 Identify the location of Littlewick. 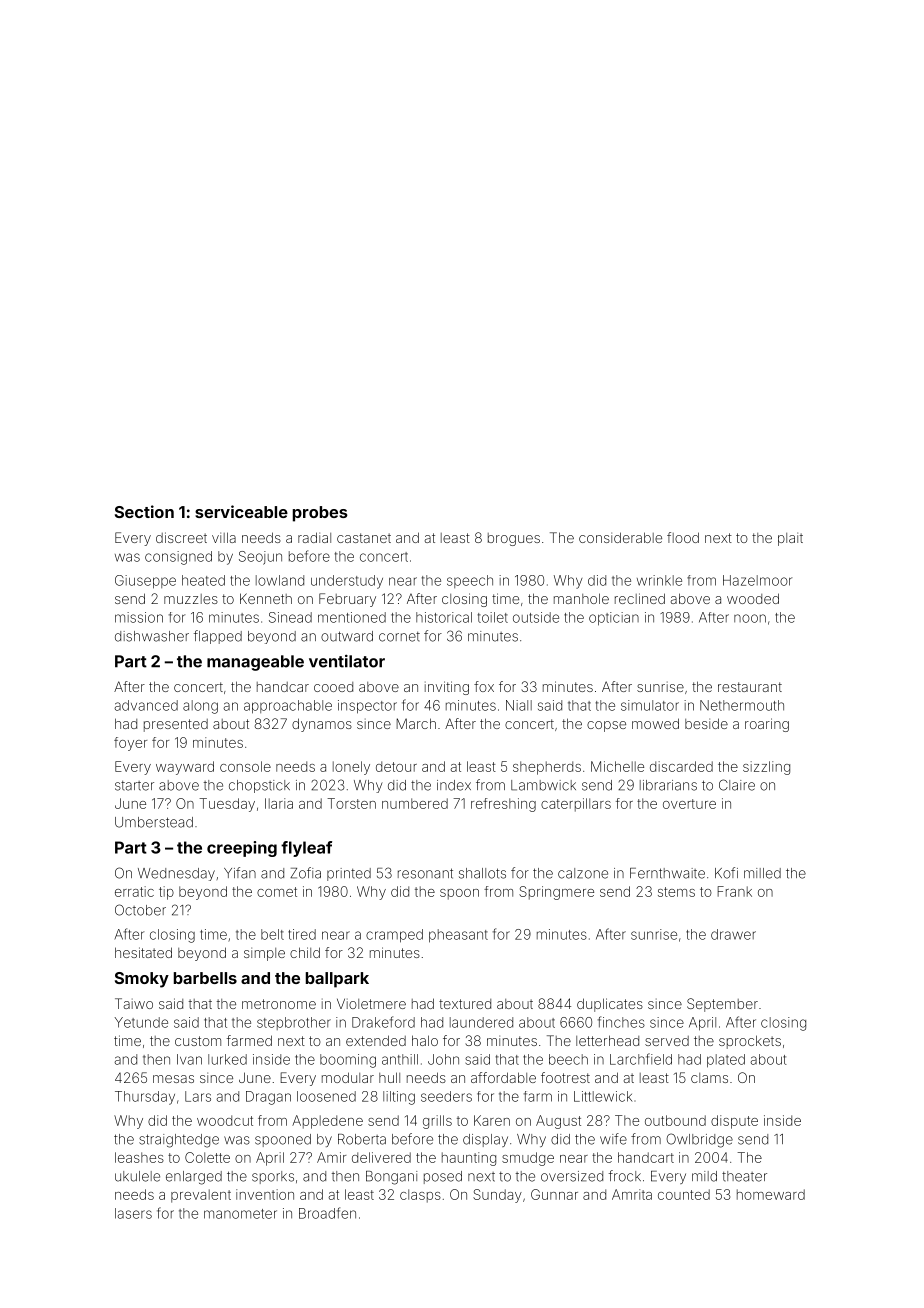
(603, 1096).
